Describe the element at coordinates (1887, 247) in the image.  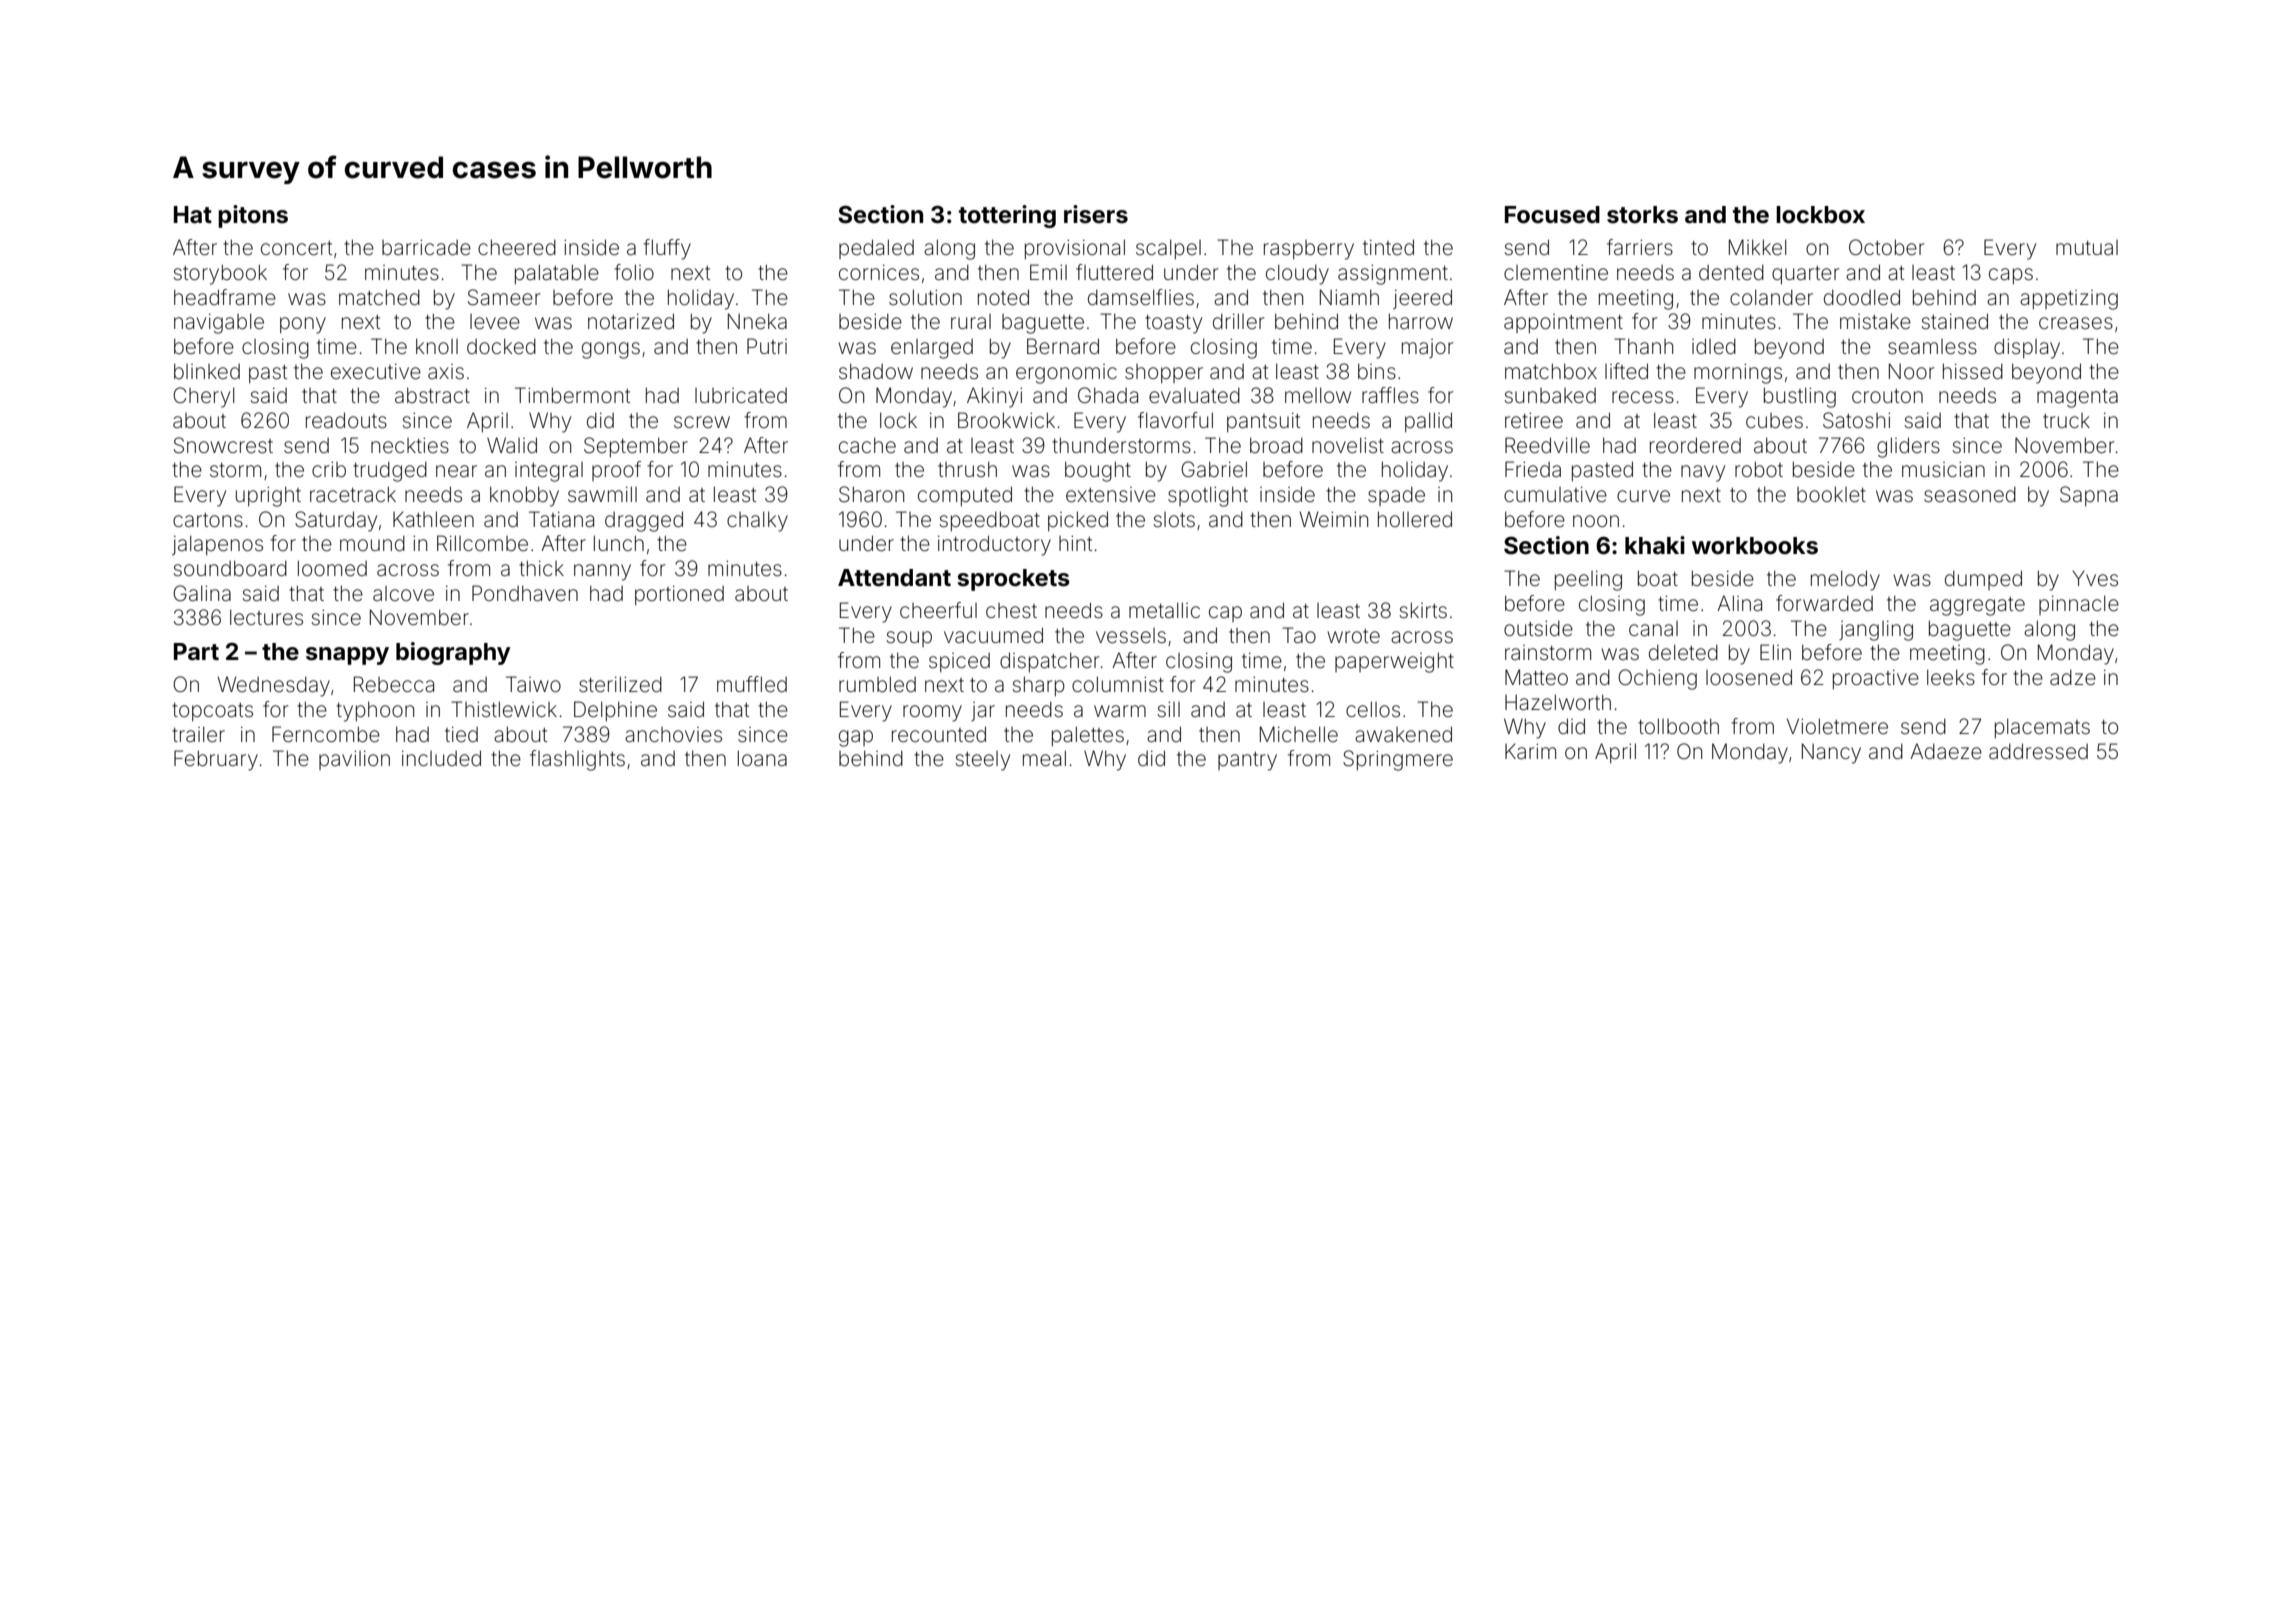
I see `October` at that location.
